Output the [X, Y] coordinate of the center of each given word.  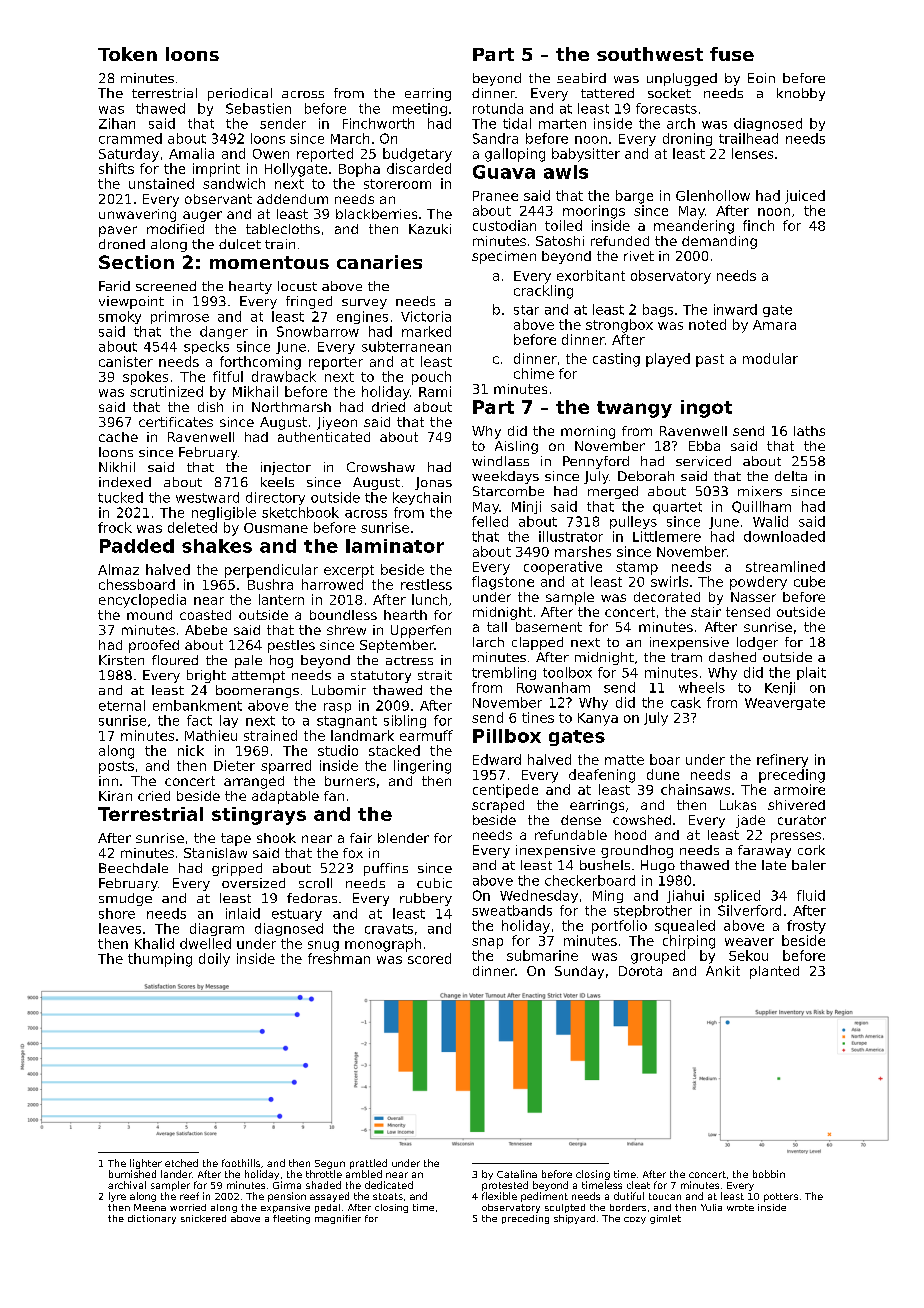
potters [781, 1197]
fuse [732, 54]
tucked [120, 497]
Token [127, 54]
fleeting [291, 1219]
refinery [782, 761]
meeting [420, 109]
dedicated [389, 1185]
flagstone [503, 583]
